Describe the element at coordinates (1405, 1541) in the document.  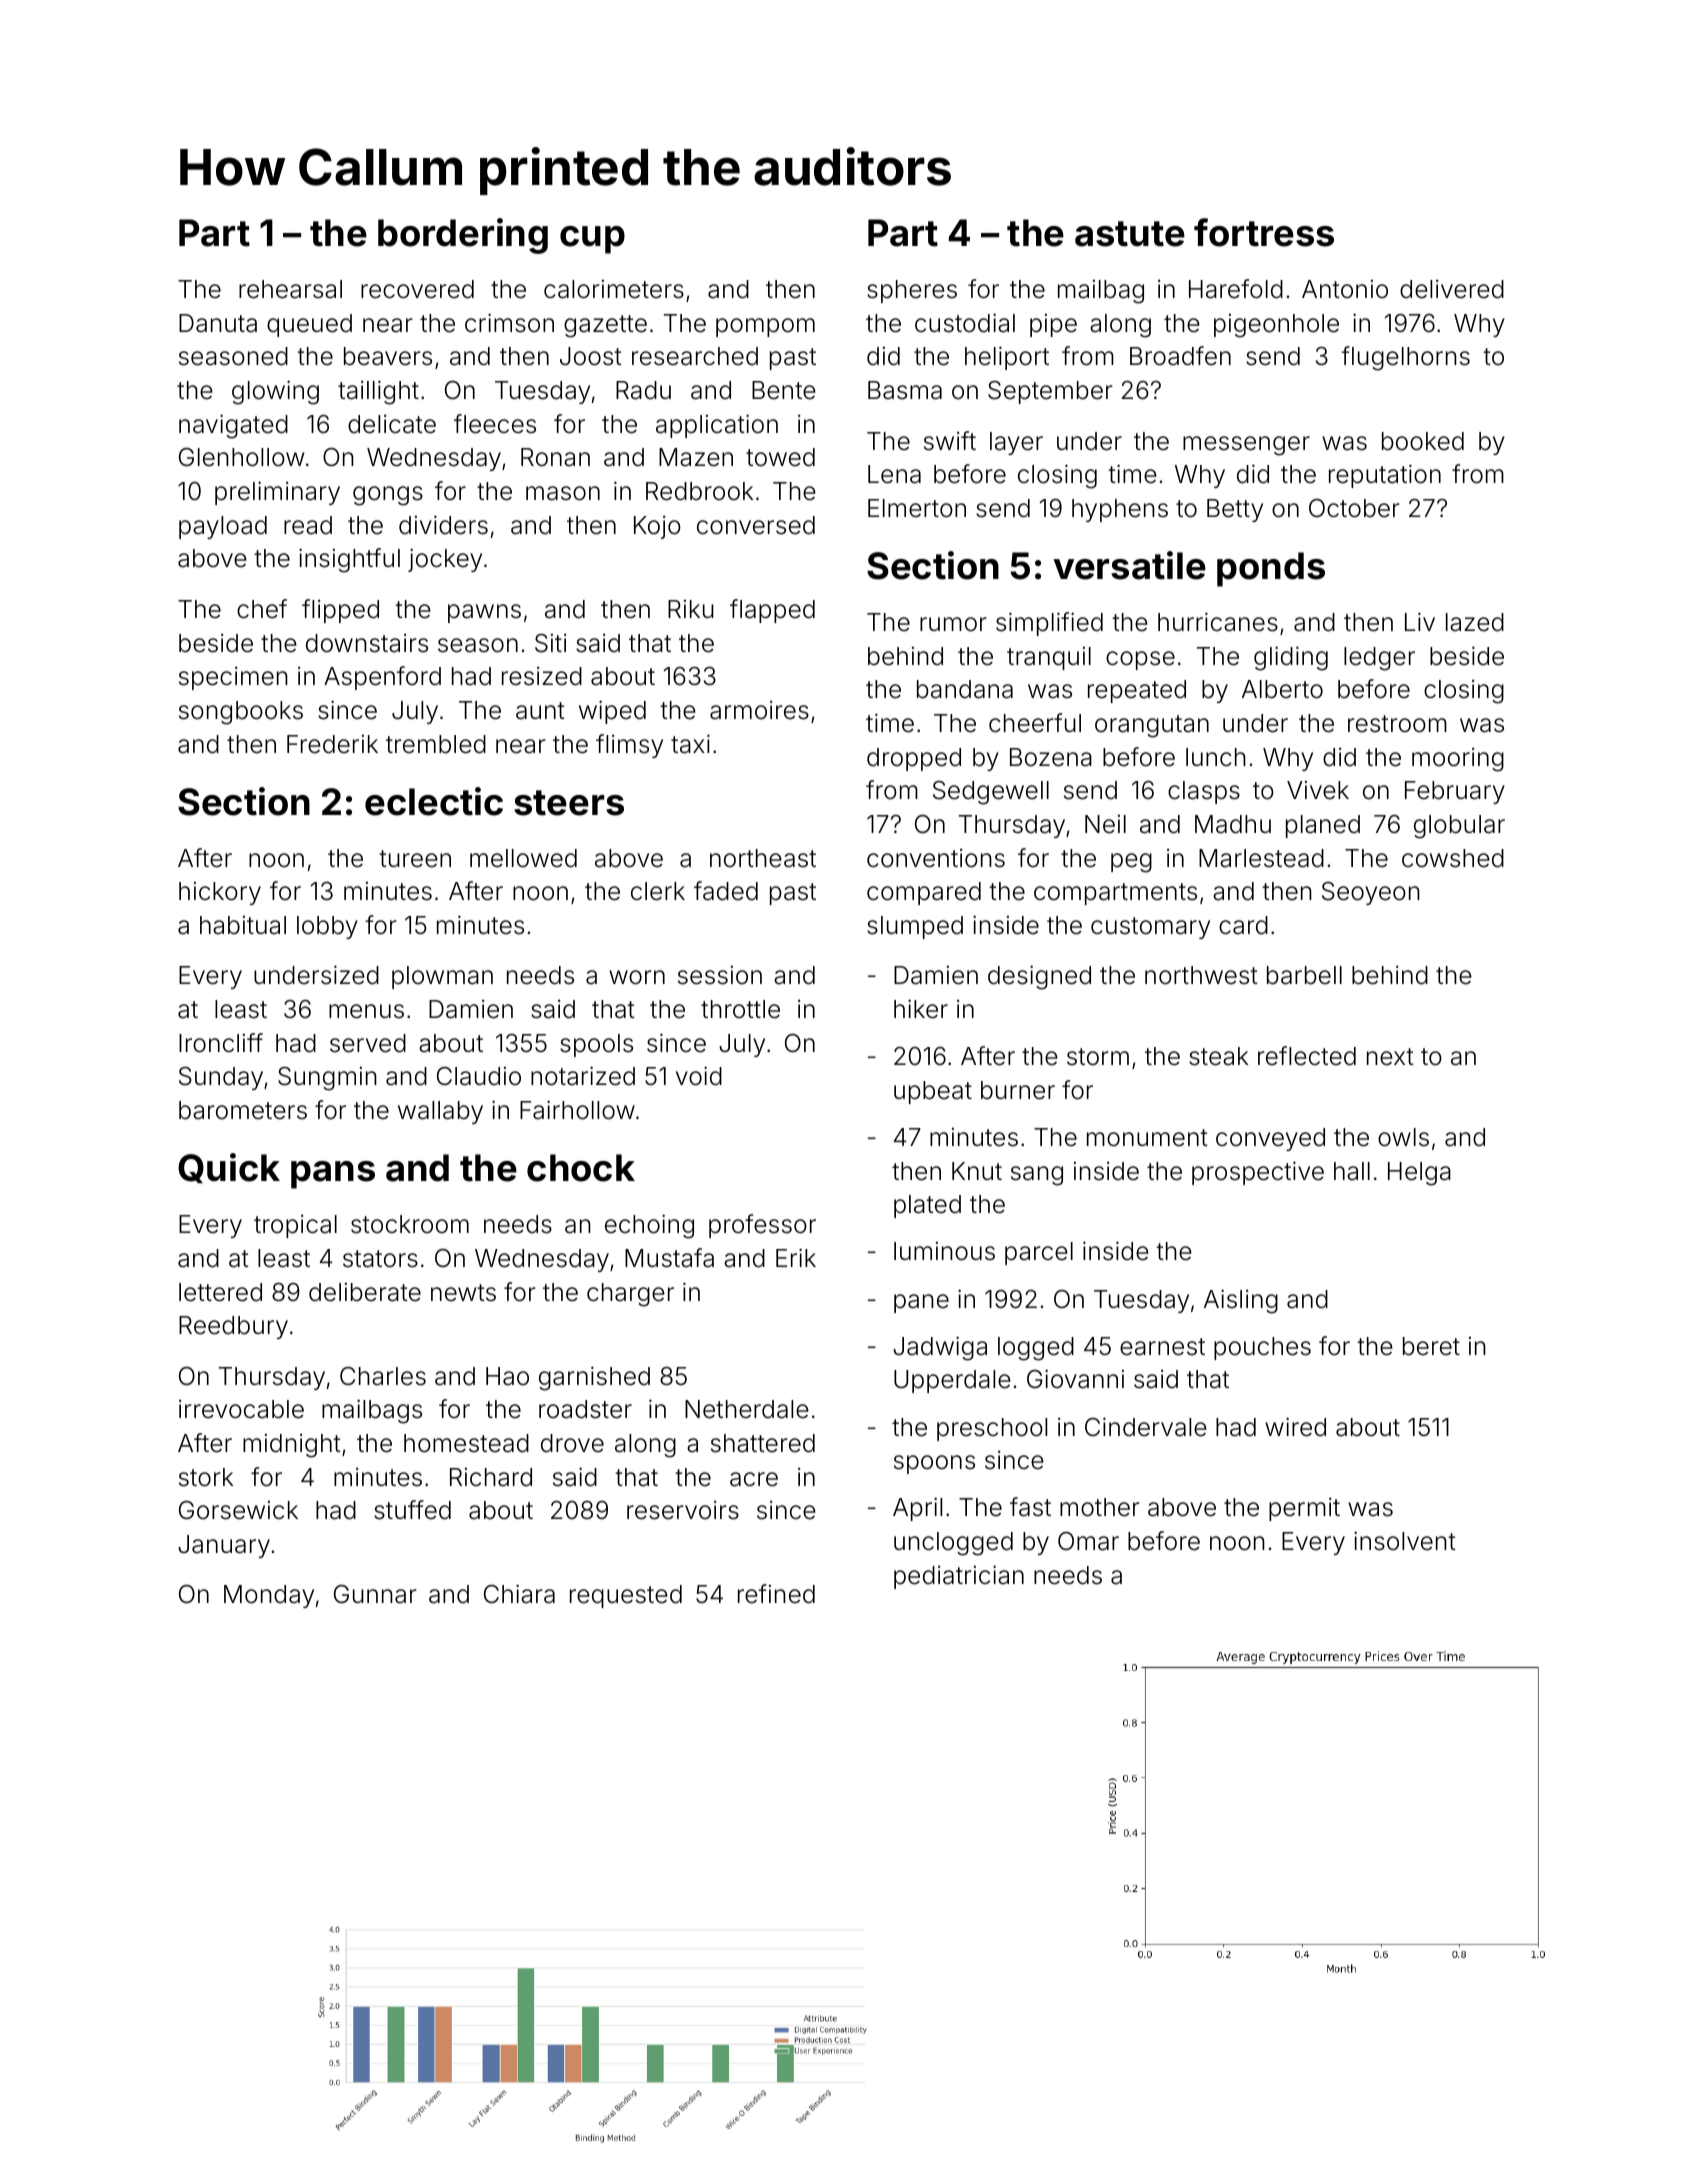
I see `insolvent` at that location.
